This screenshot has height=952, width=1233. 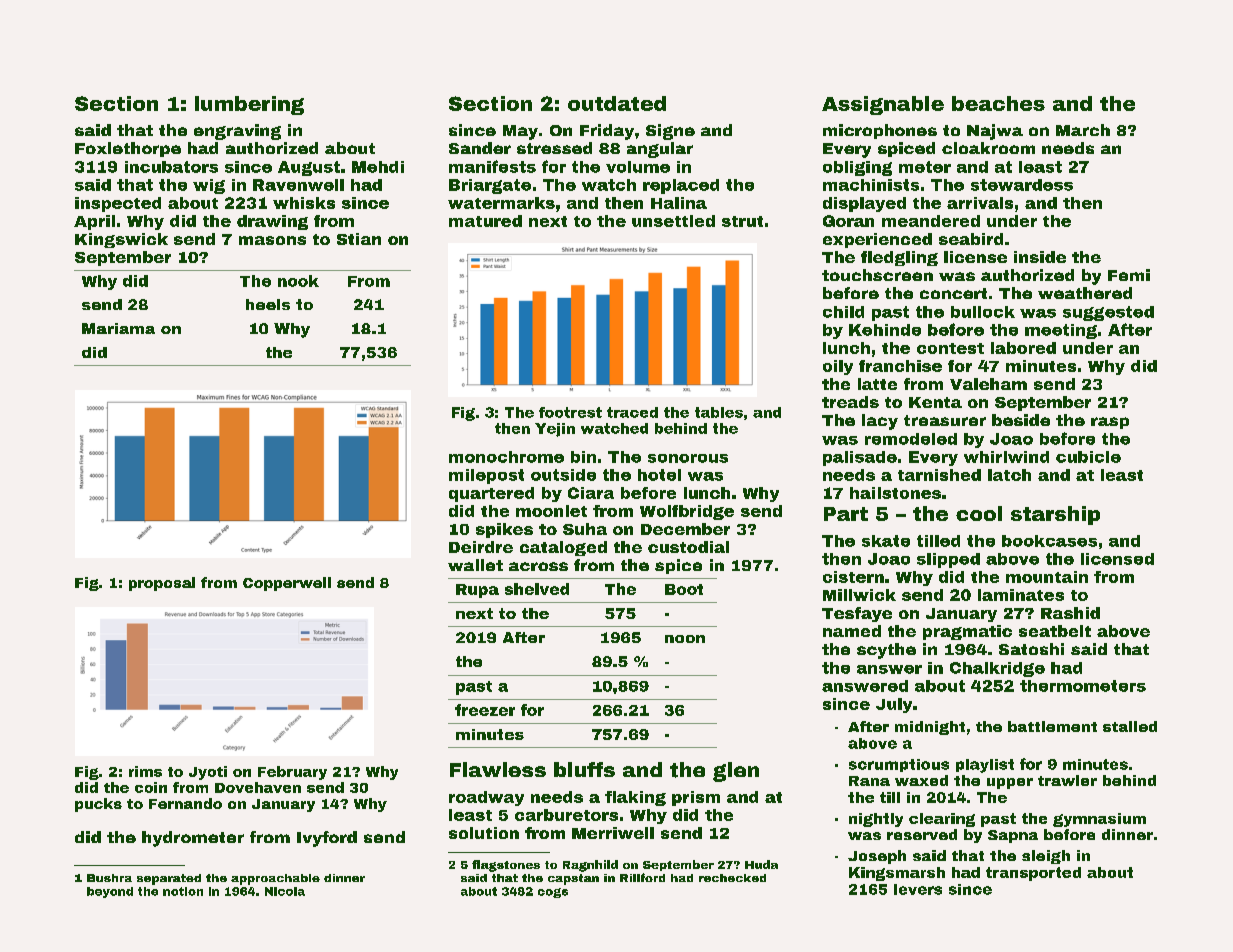 I want to click on outdated, so click(x=617, y=103).
